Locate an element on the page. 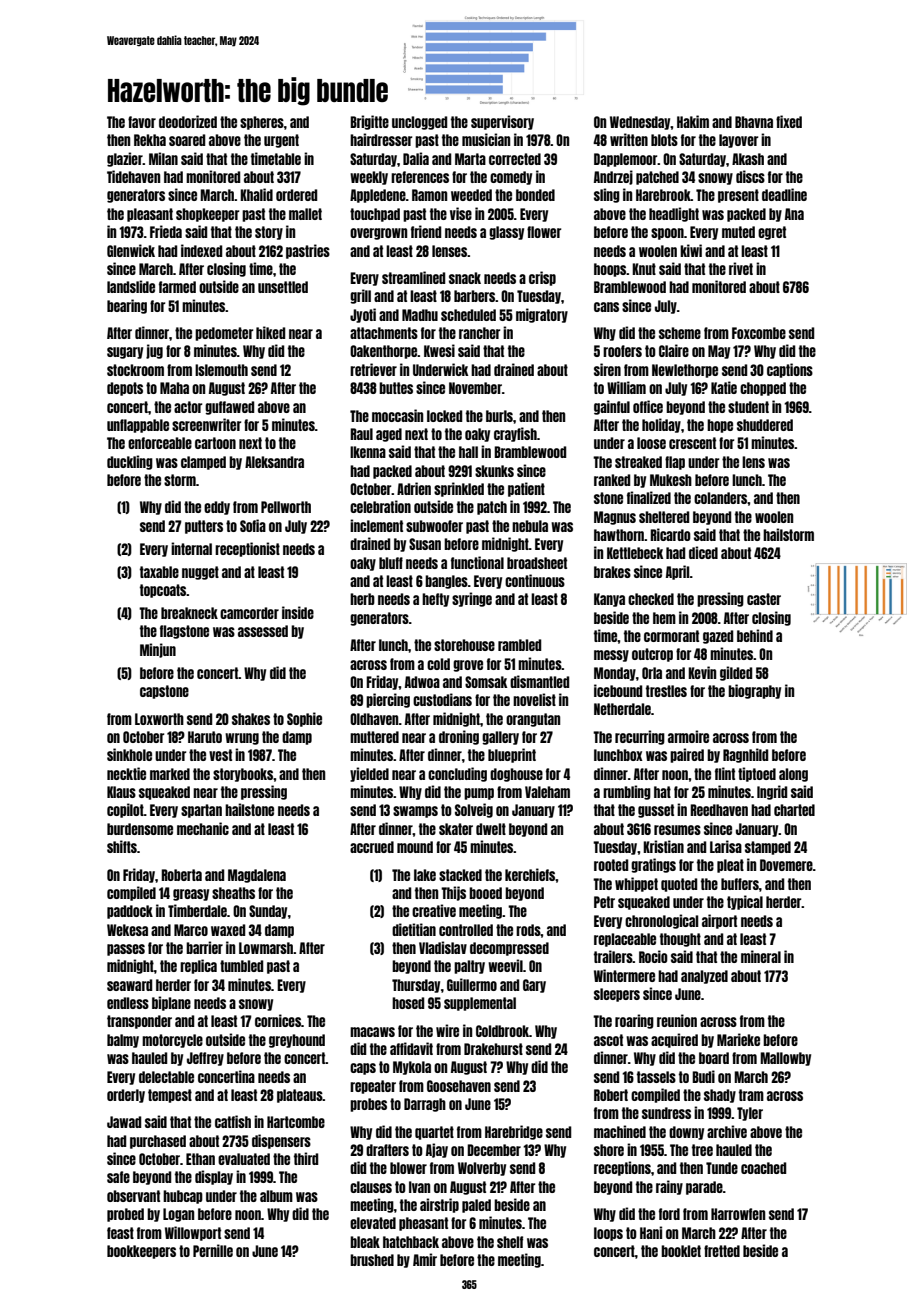  bookkeepers is located at coordinates (141, 1252).
